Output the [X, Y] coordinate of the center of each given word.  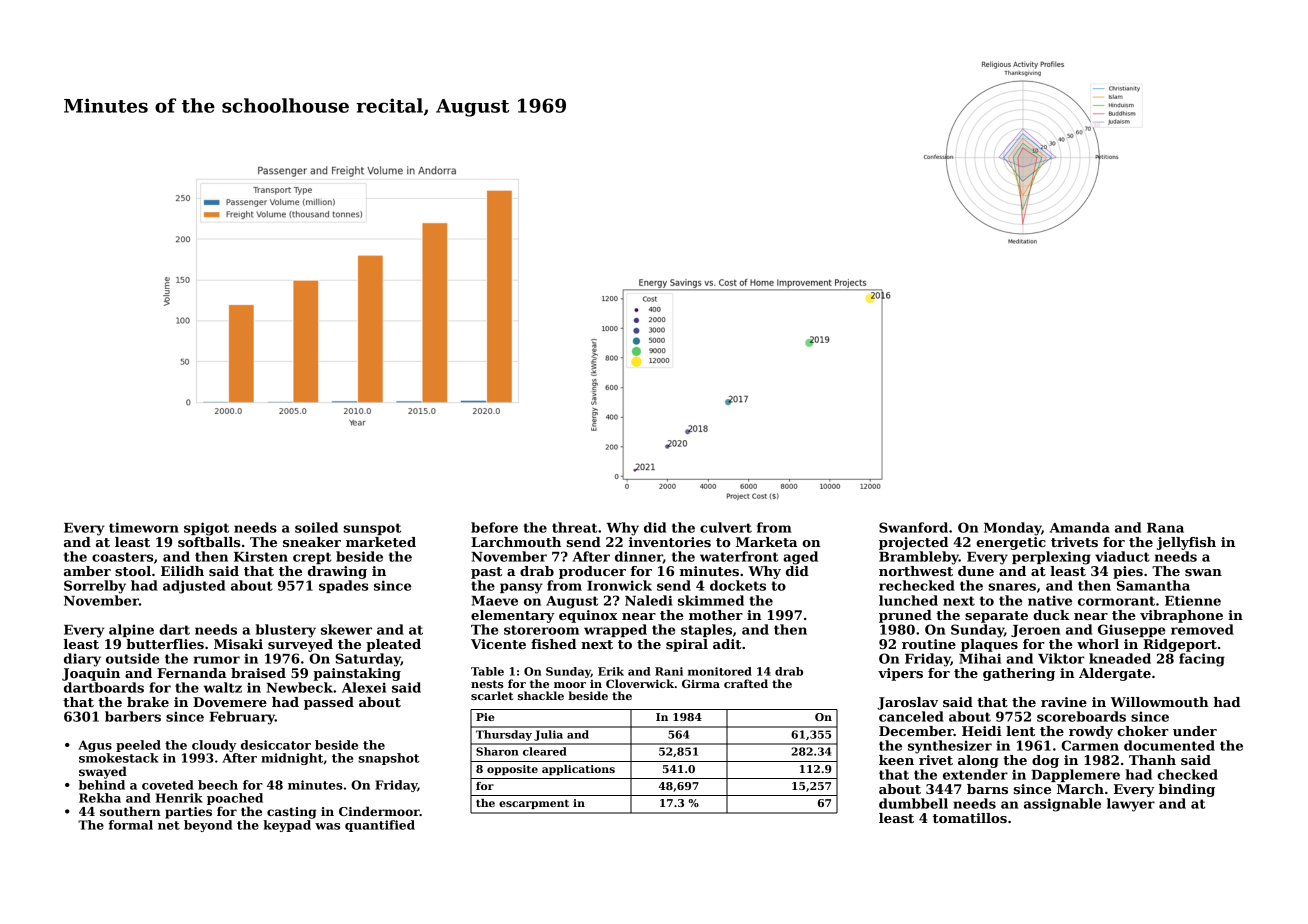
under [1195, 731]
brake [148, 702]
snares [1012, 587]
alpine [131, 630]
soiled [316, 527]
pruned [905, 616]
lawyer [1131, 805]
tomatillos [970, 818]
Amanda [1080, 527]
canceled [911, 716]
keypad [287, 826]
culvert [726, 527]
